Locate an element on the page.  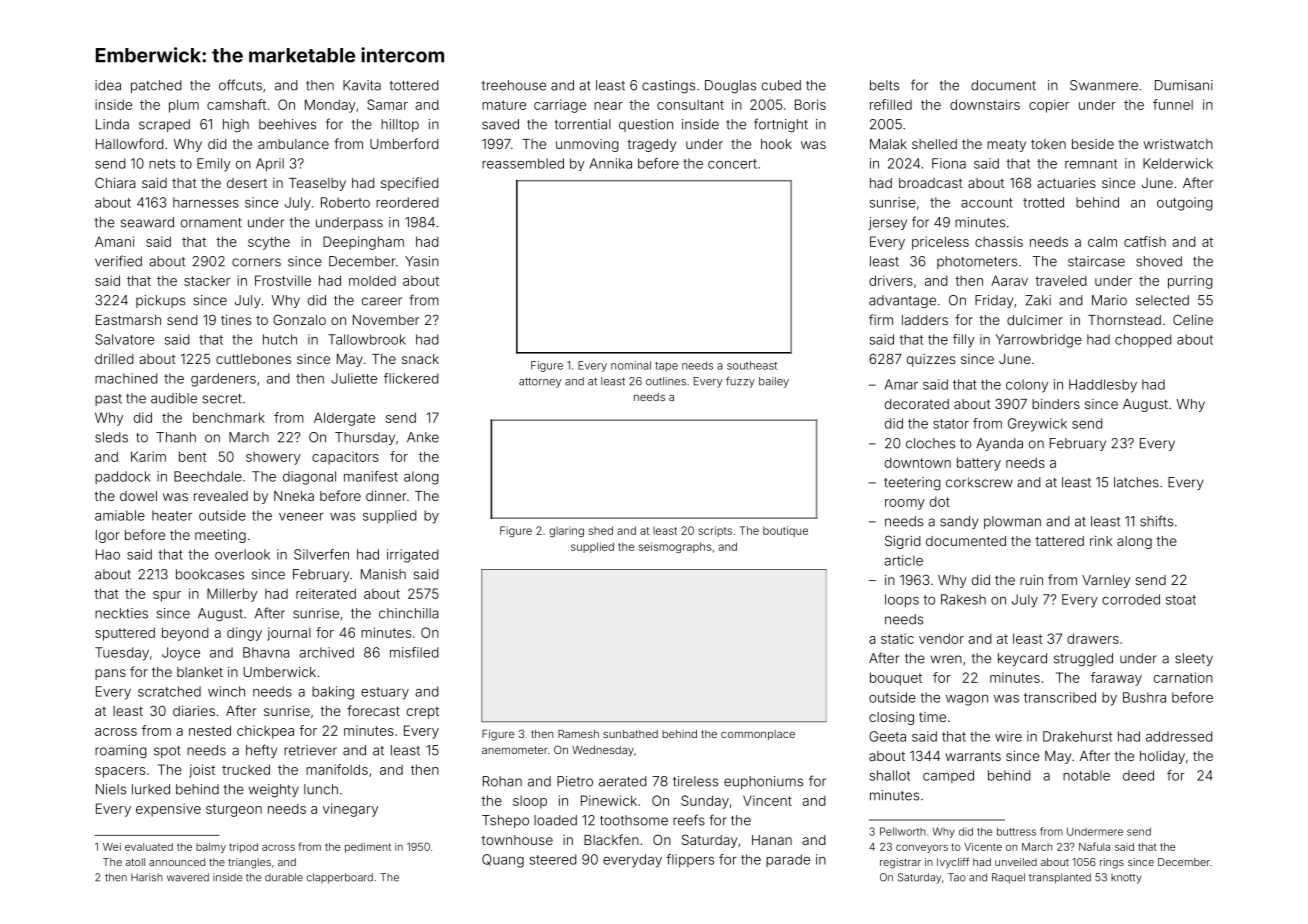
Hao is located at coordinates (108, 554).
